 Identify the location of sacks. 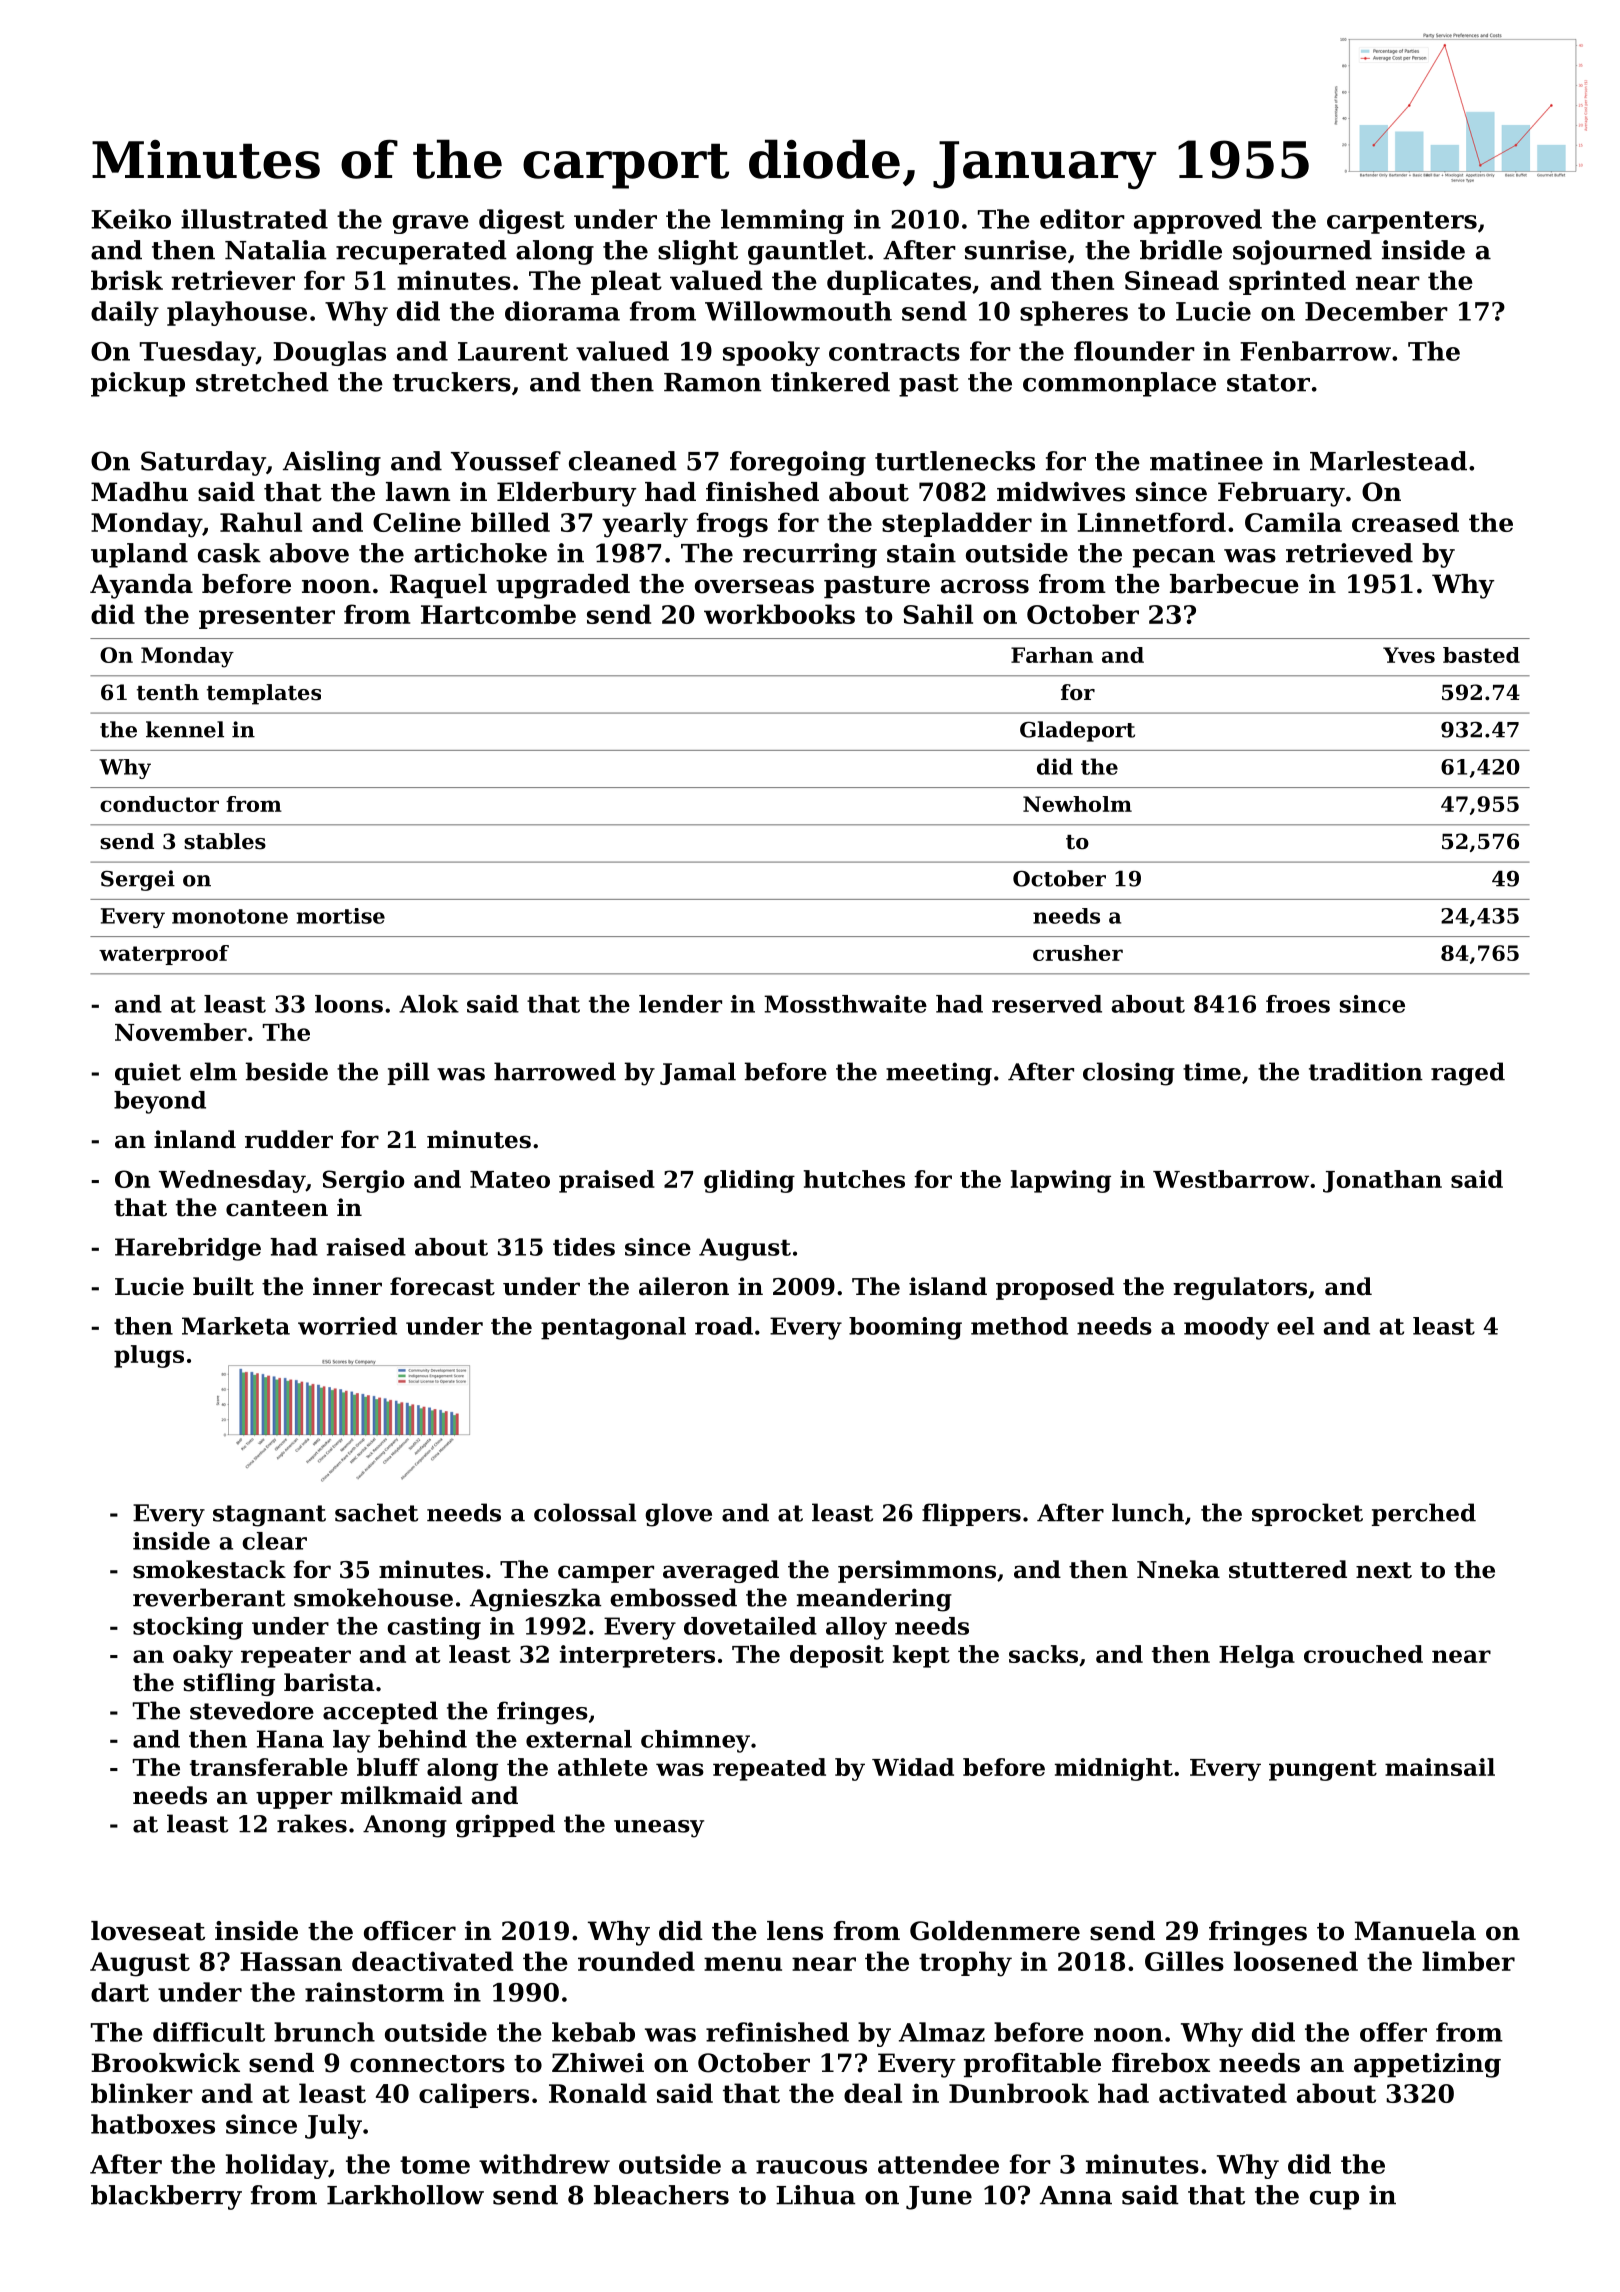
(1043, 1654).
